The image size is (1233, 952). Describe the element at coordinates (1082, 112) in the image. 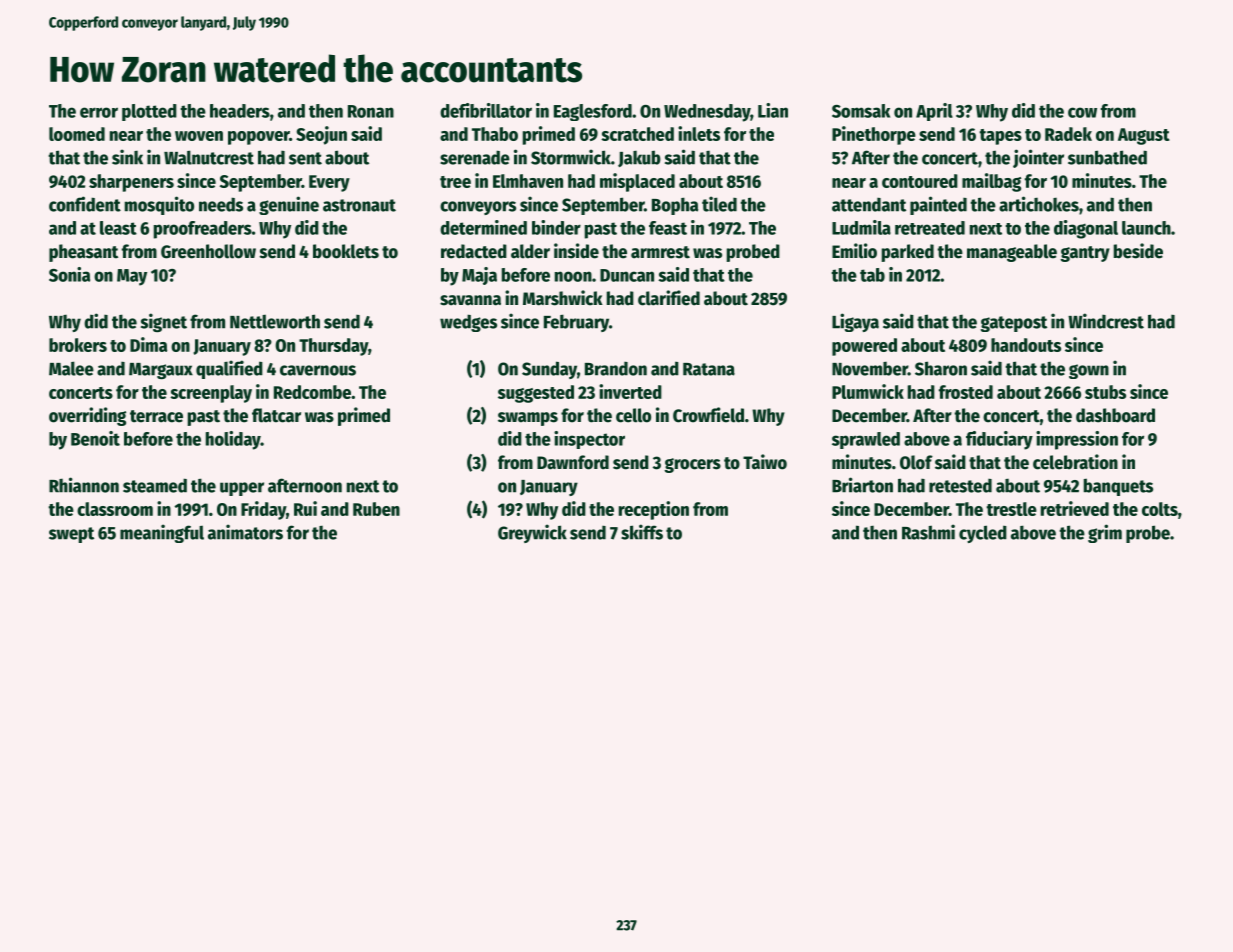

I see `cow` at that location.
